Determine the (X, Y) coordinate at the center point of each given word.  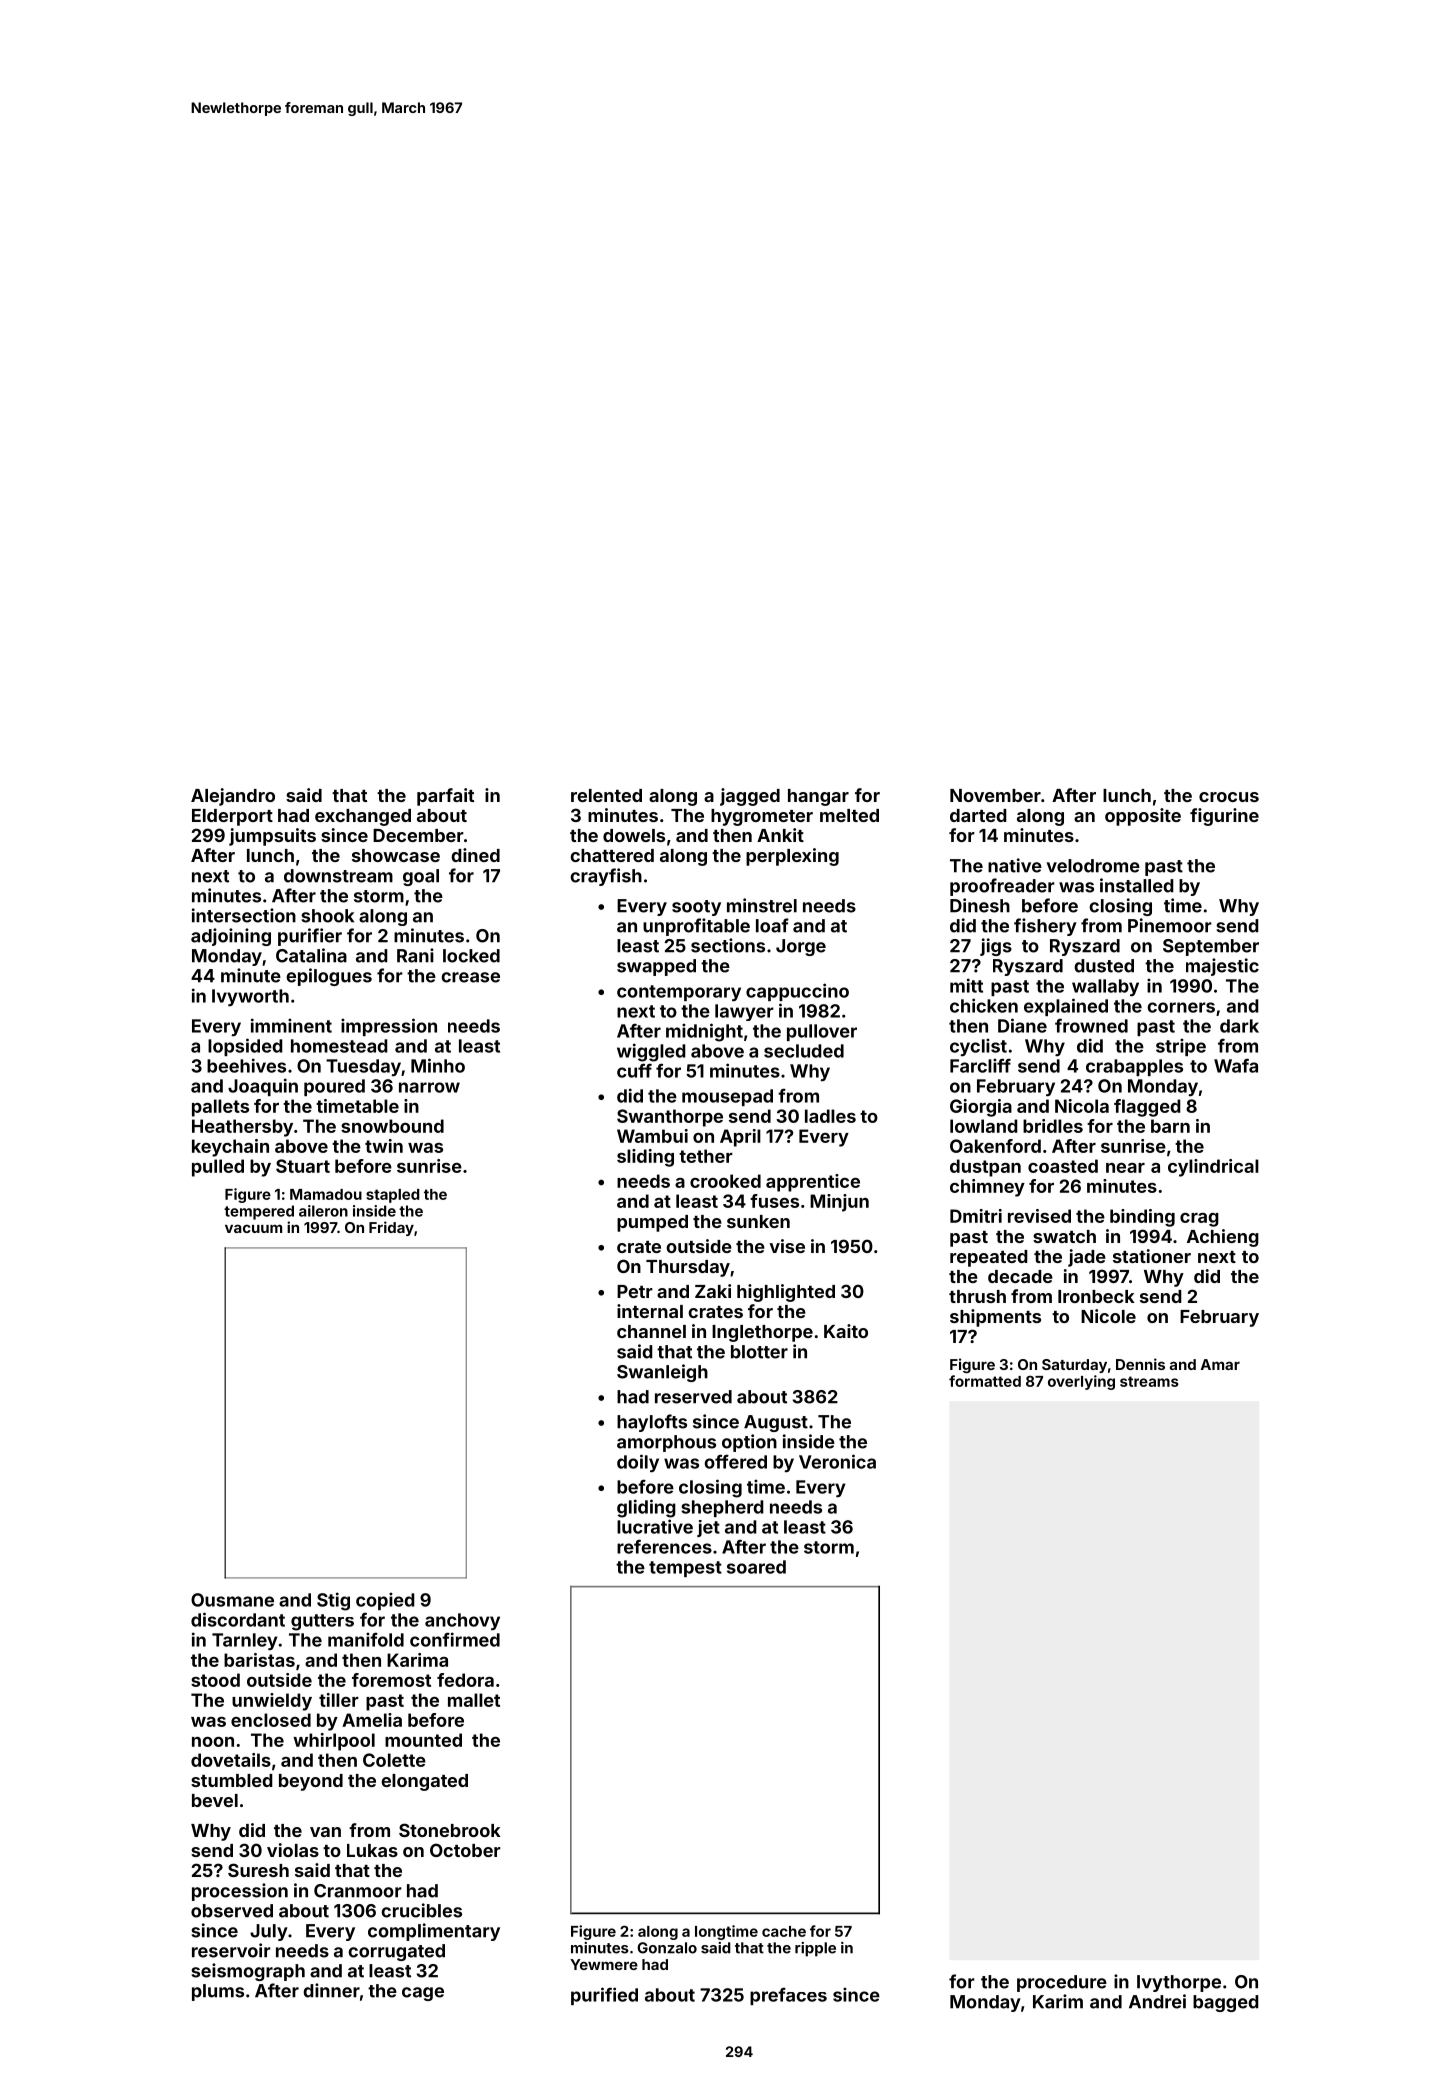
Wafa (1236, 1066)
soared (756, 1567)
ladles (830, 1116)
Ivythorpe (1179, 1983)
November (995, 795)
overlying (1081, 1382)
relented (606, 795)
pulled (218, 1168)
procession (240, 1892)
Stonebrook (450, 1830)
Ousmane (232, 1600)
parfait (445, 797)
